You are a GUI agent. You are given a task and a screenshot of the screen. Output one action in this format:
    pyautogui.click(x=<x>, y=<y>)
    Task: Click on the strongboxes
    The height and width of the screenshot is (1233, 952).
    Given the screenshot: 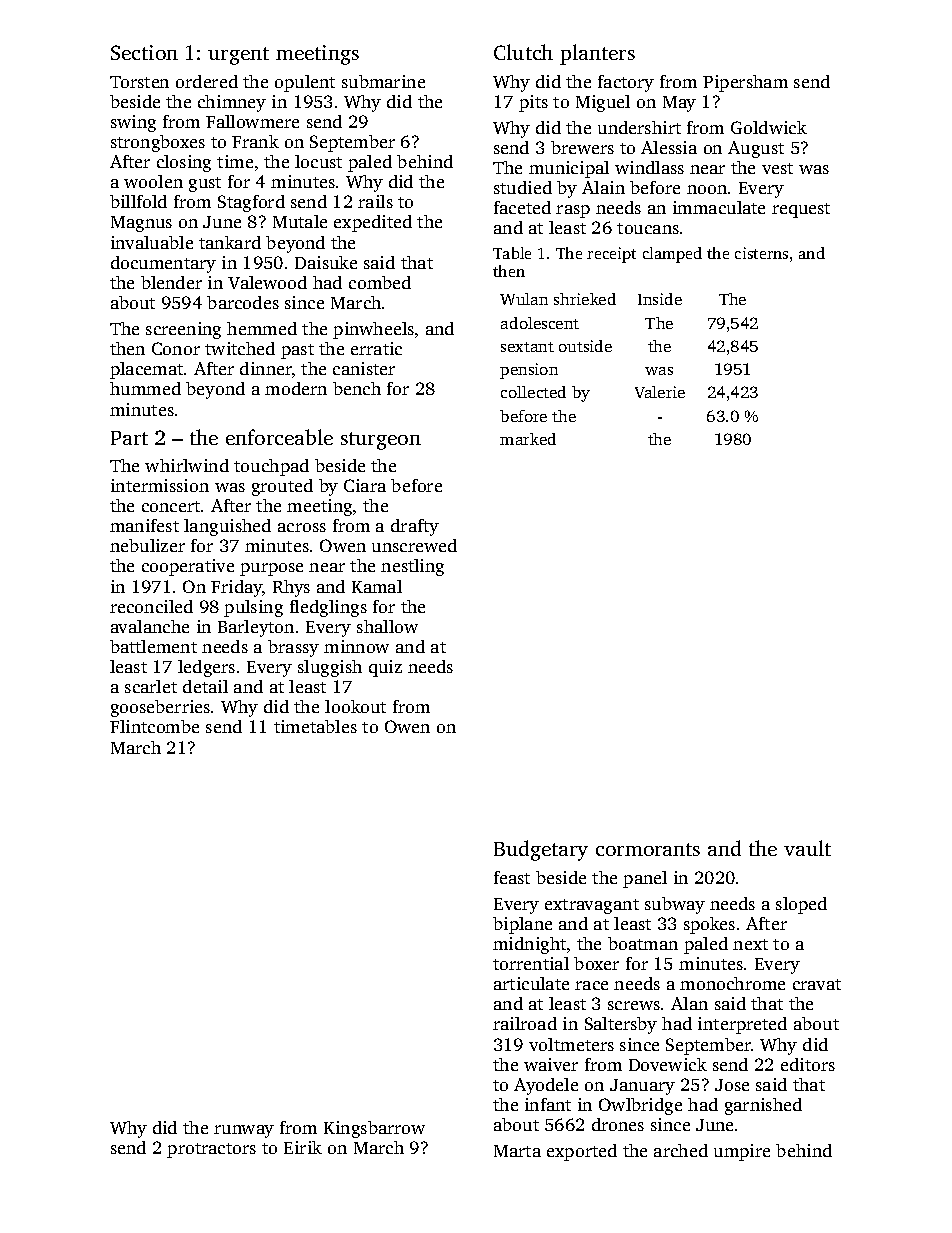 What is the action you would take?
    pyautogui.click(x=158, y=143)
